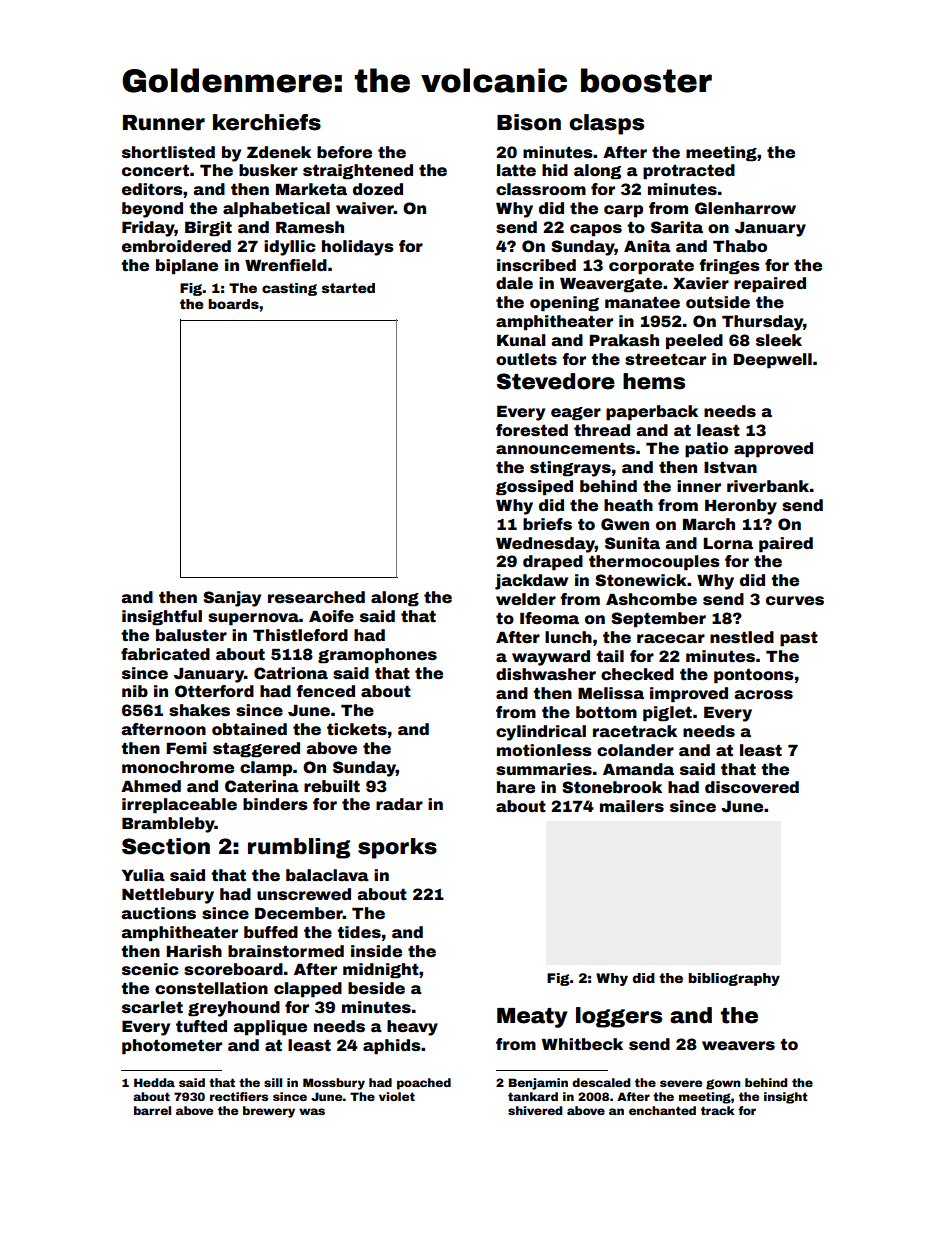  What do you see at coordinates (532, 430) in the screenshot?
I see `forested` at bounding box center [532, 430].
